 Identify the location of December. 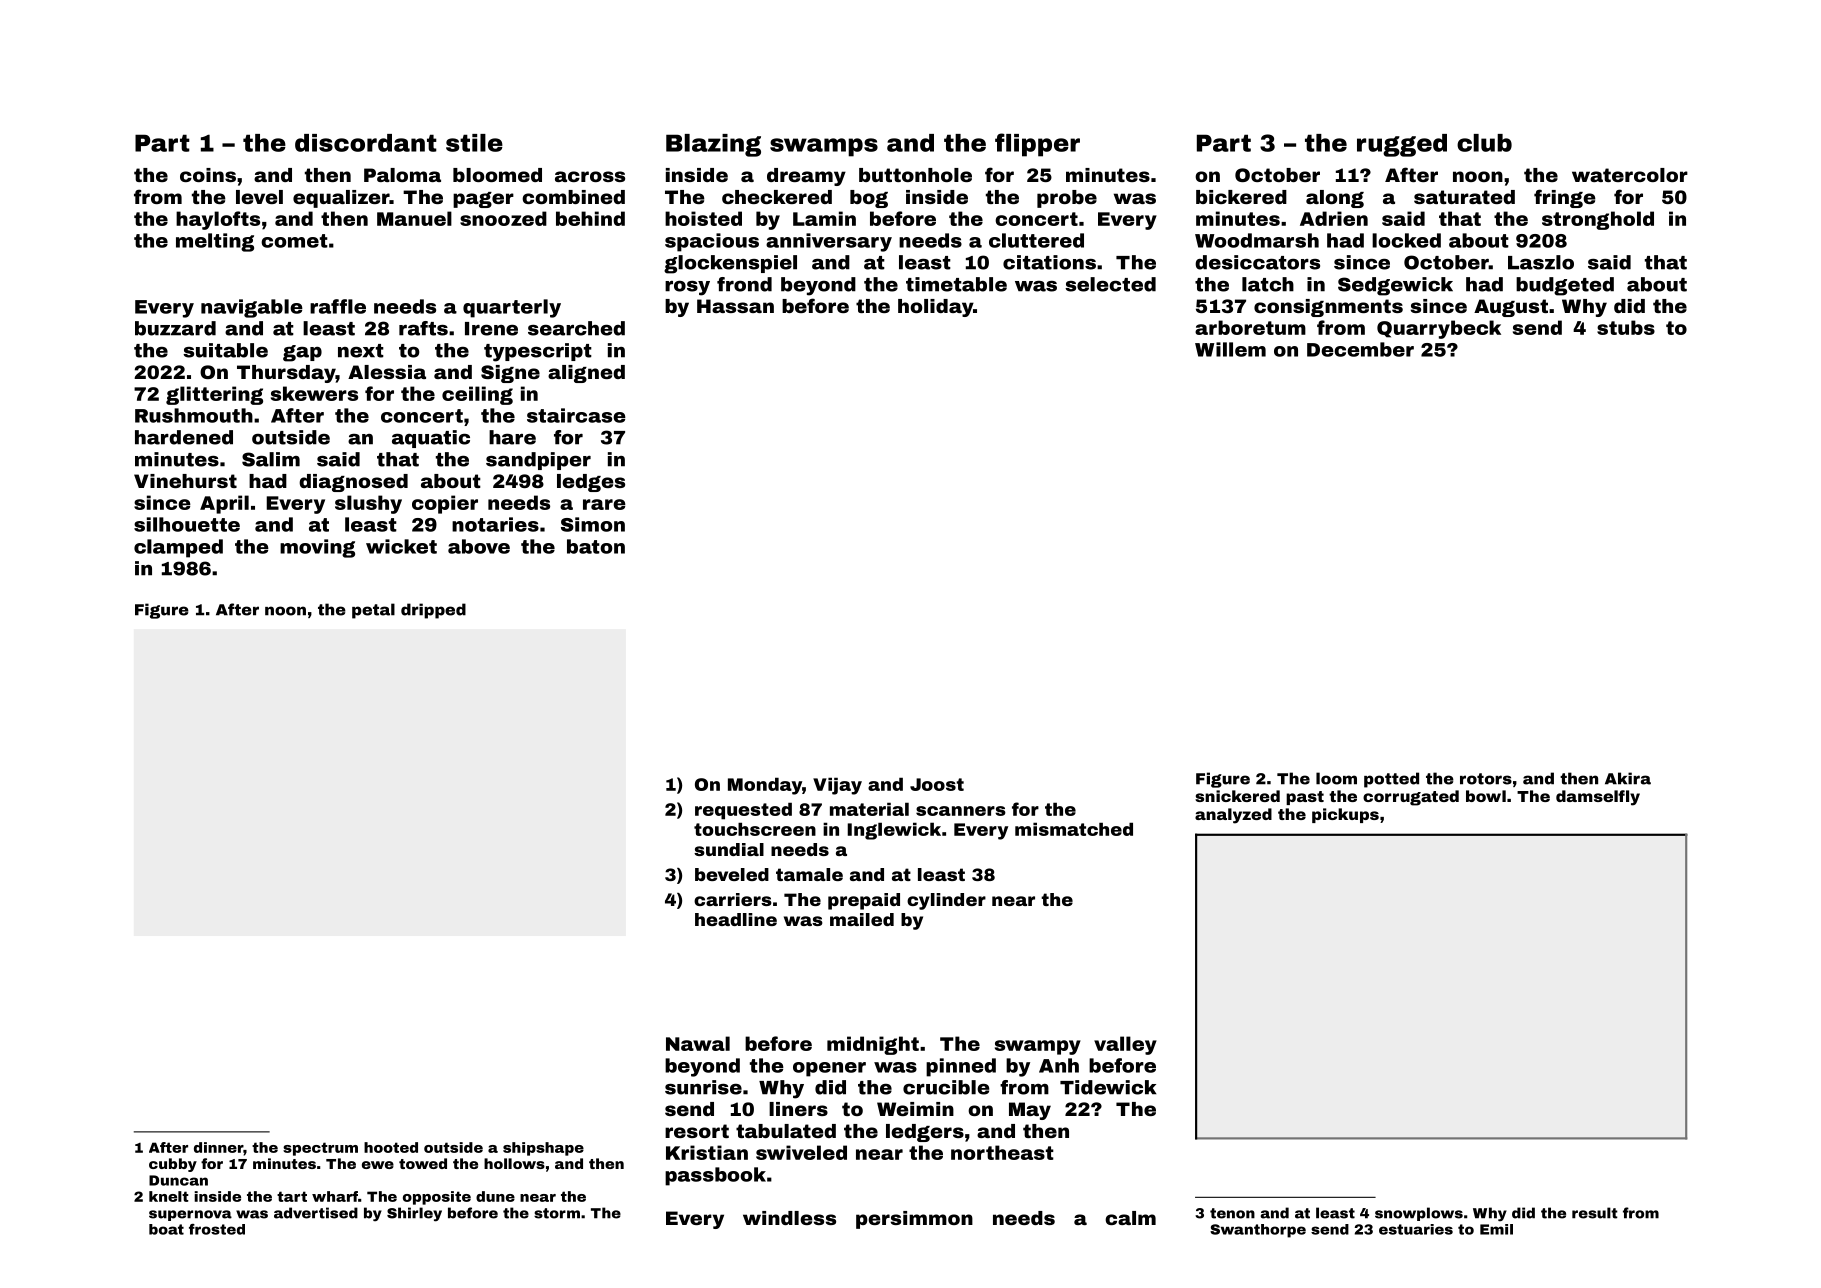
(1360, 349).
